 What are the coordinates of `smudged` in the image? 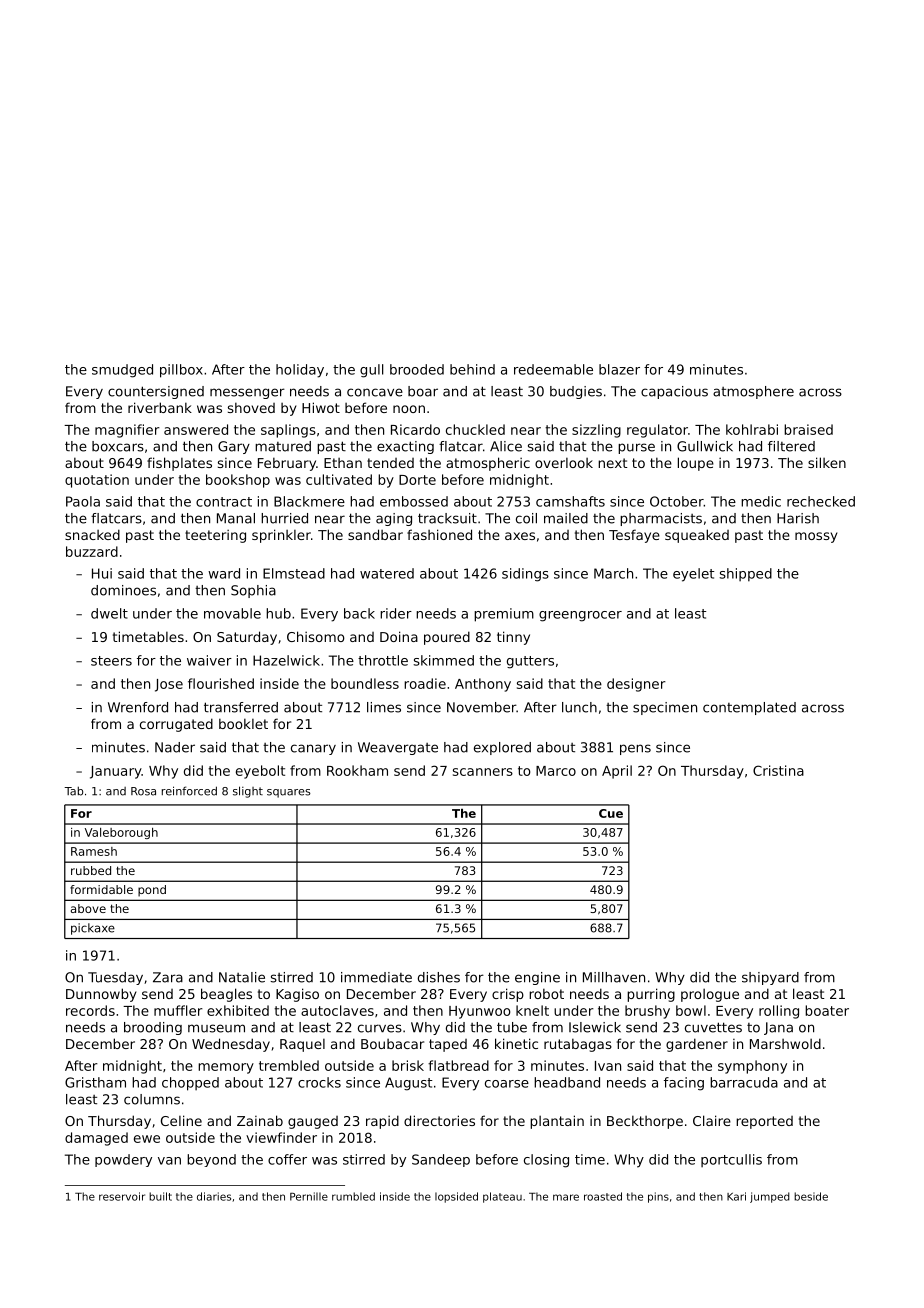 It's located at (122, 371).
